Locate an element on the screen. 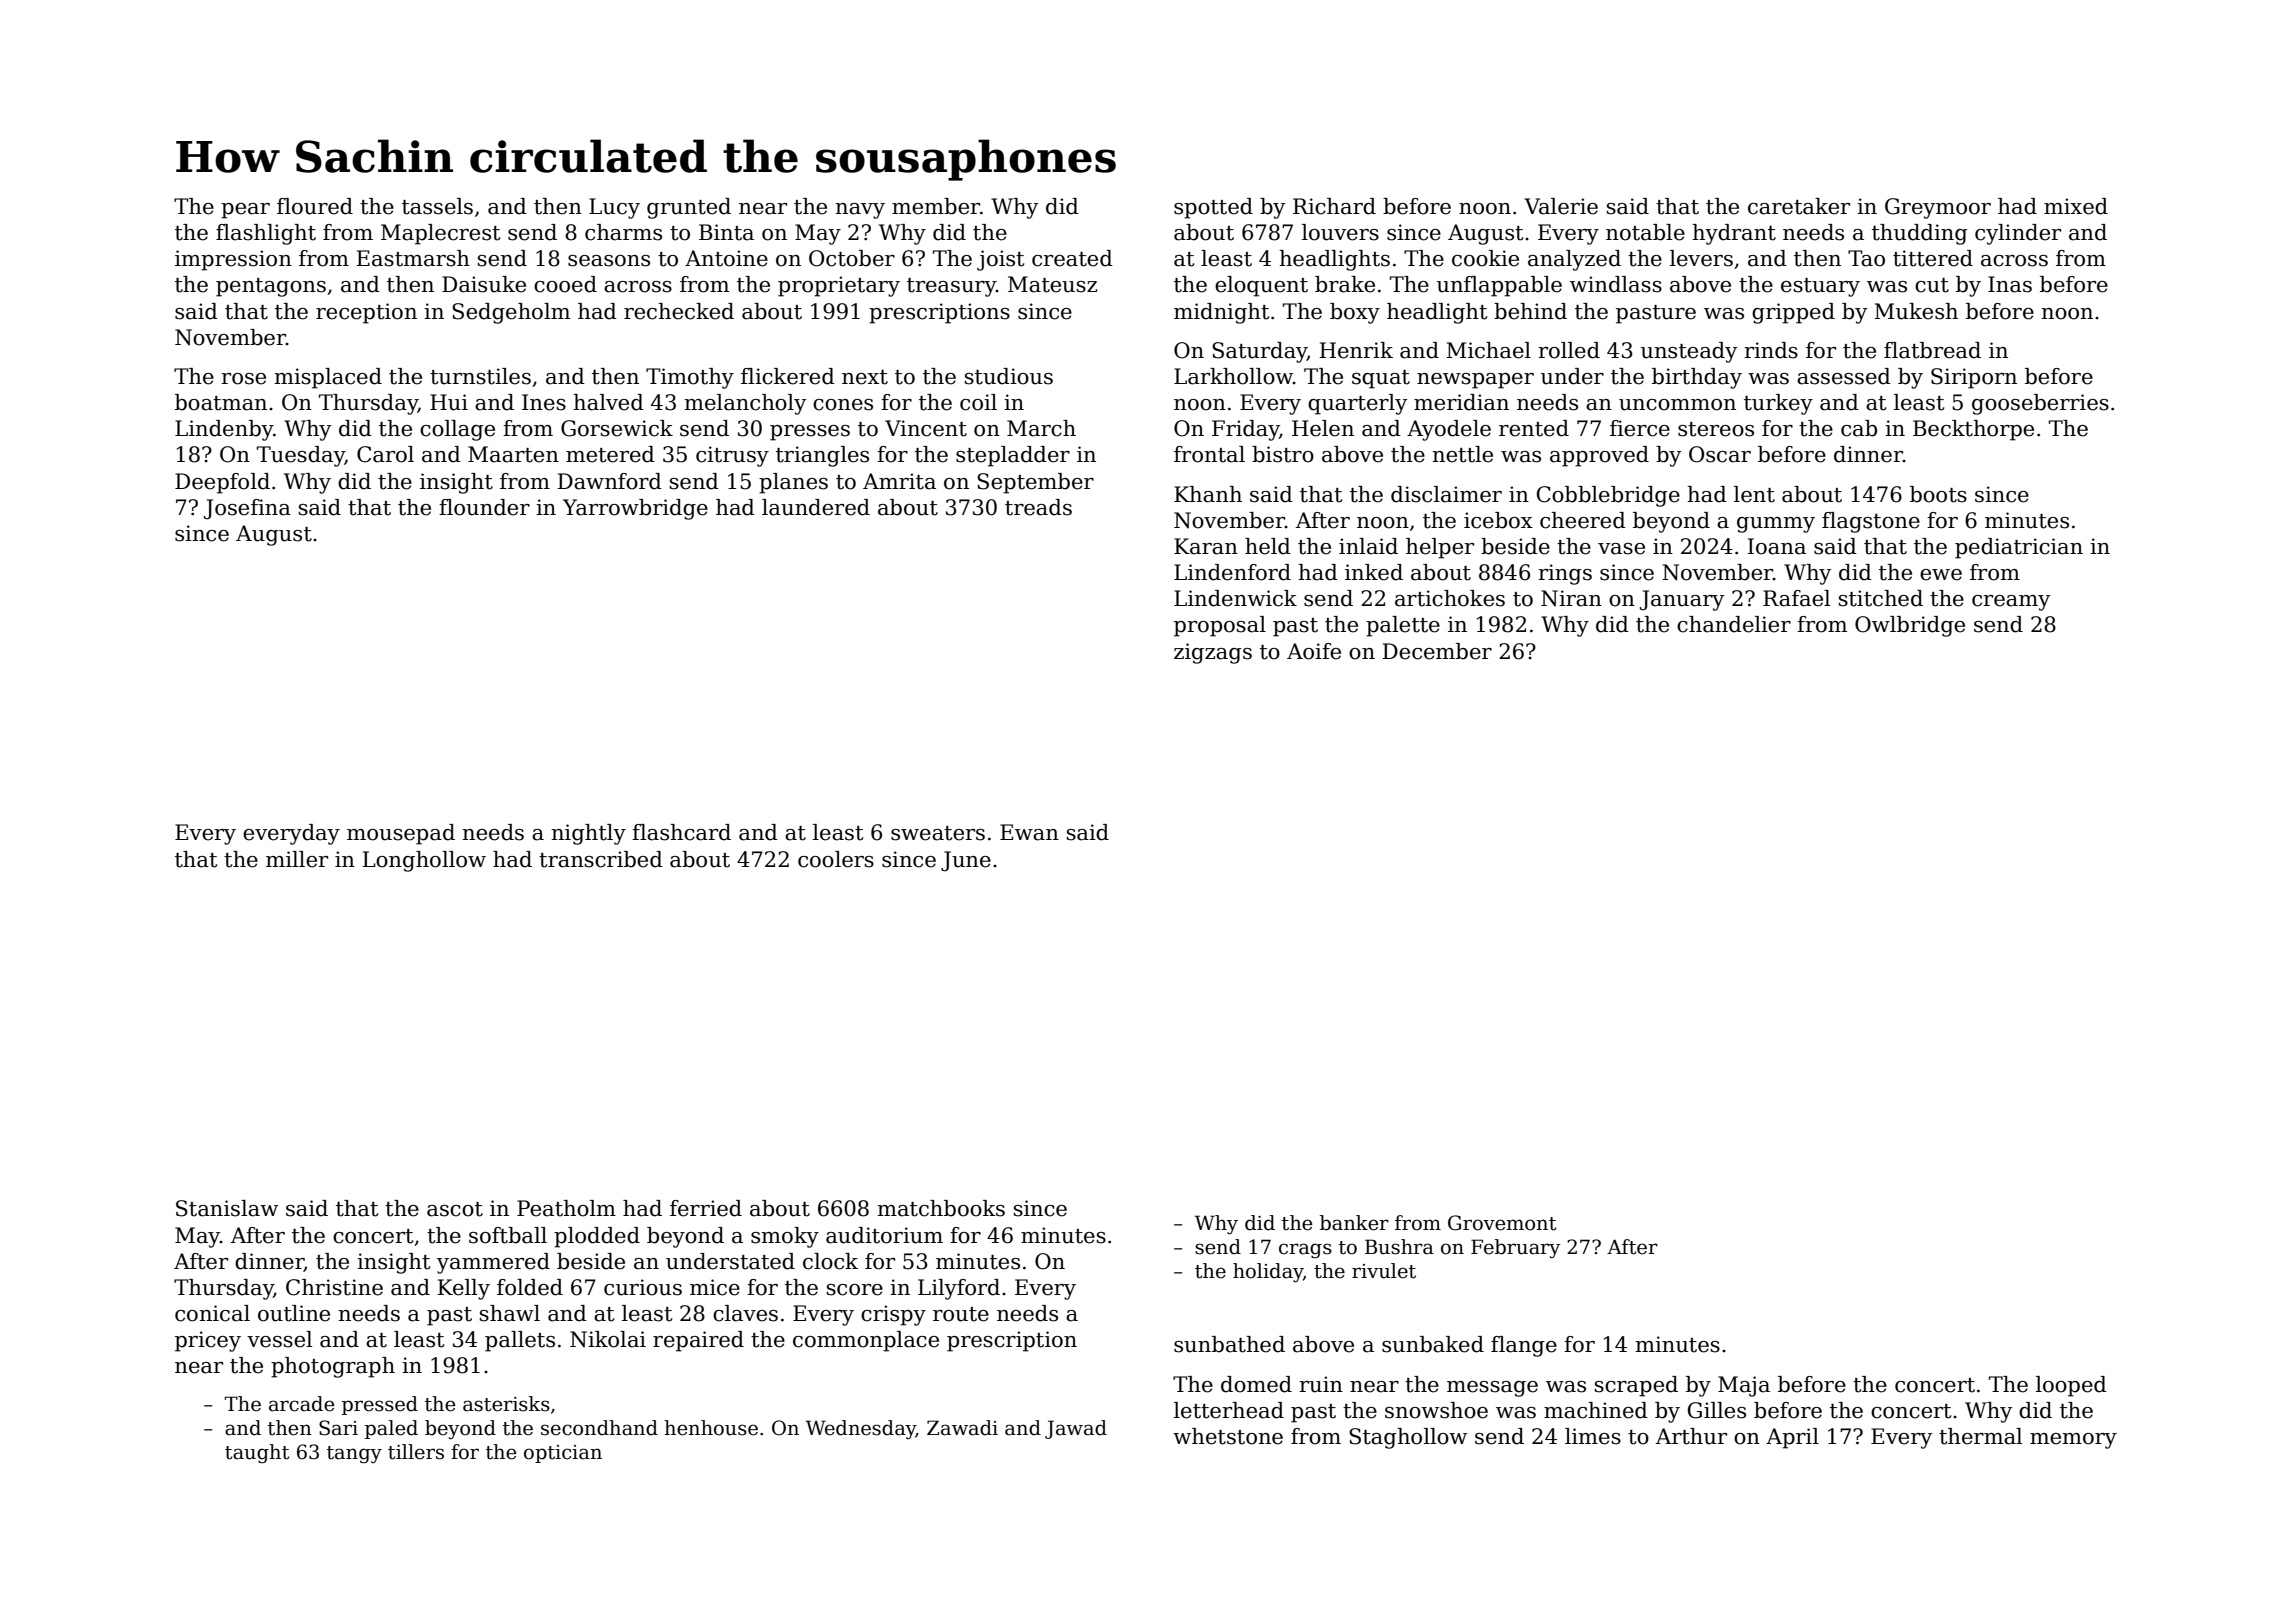  floured is located at coordinates (315, 206).
